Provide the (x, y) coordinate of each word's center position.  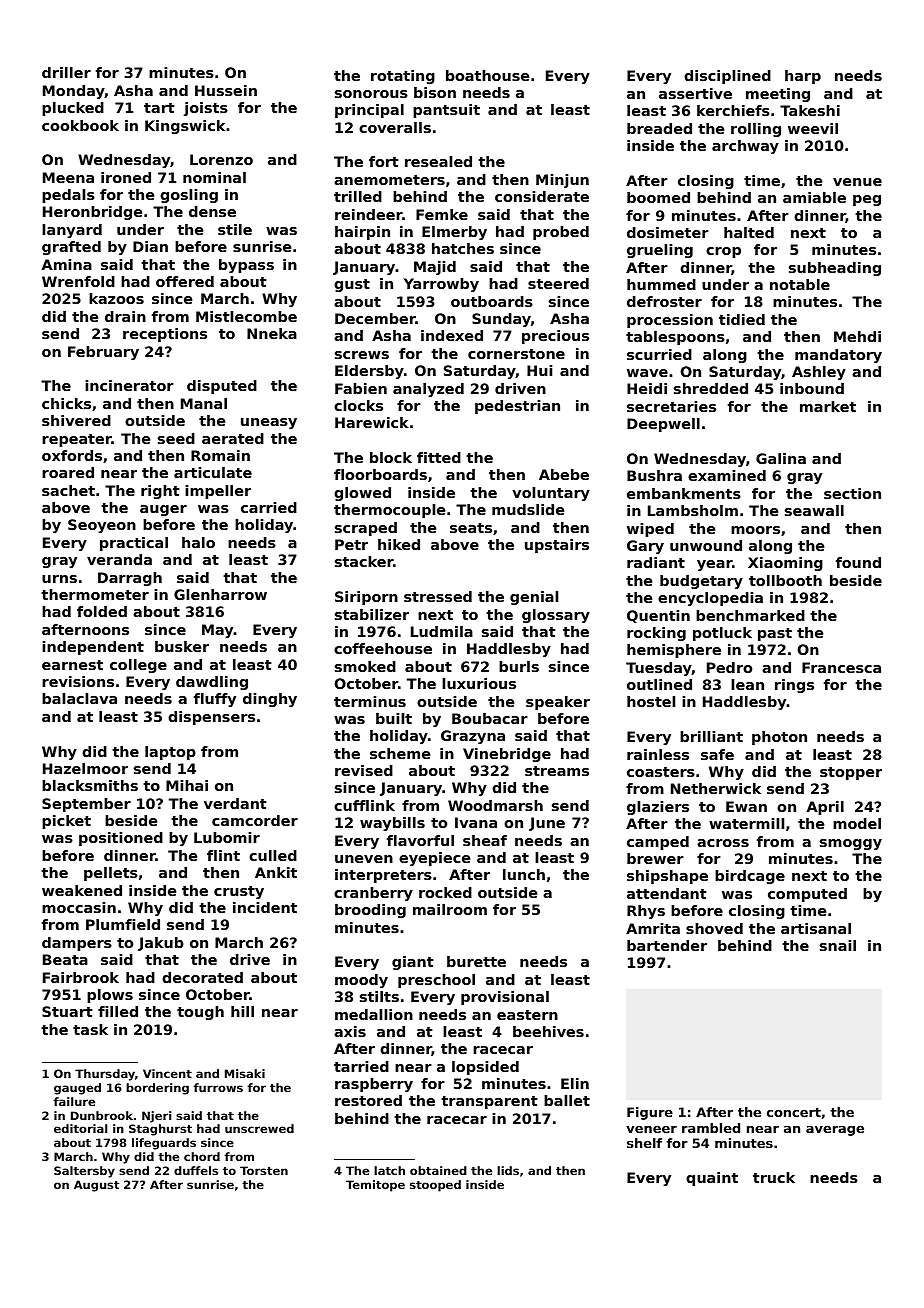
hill (242, 1011)
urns (59, 579)
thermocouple (389, 511)
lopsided (485, 1068)
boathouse (487, 75)
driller (66, 72)
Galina (781, 458)
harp (803, 77)
